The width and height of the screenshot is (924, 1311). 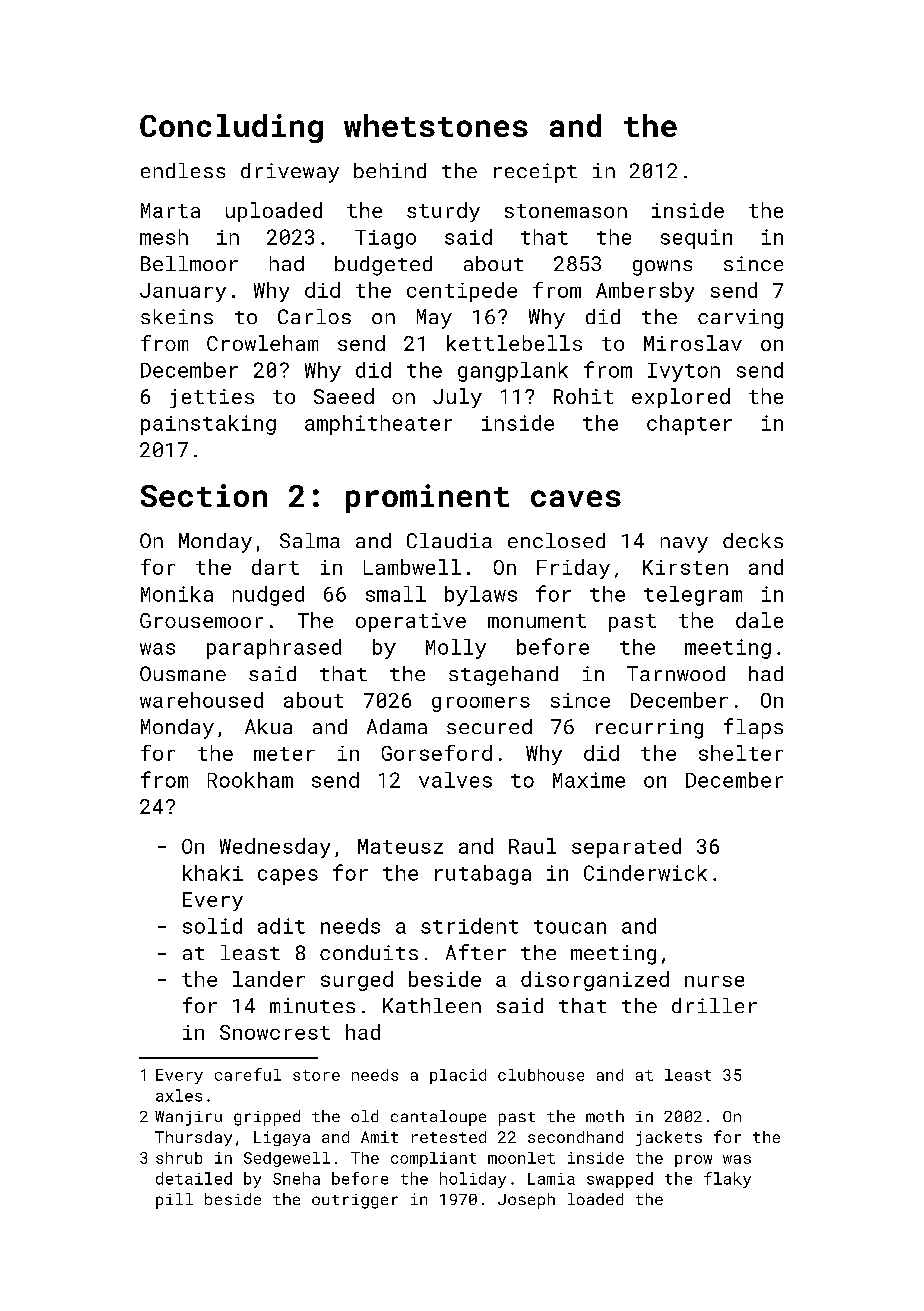 What do you see at coordinates (177, 594) in the screenshot?
I see `Monika` at bounding box center [177, 594].
